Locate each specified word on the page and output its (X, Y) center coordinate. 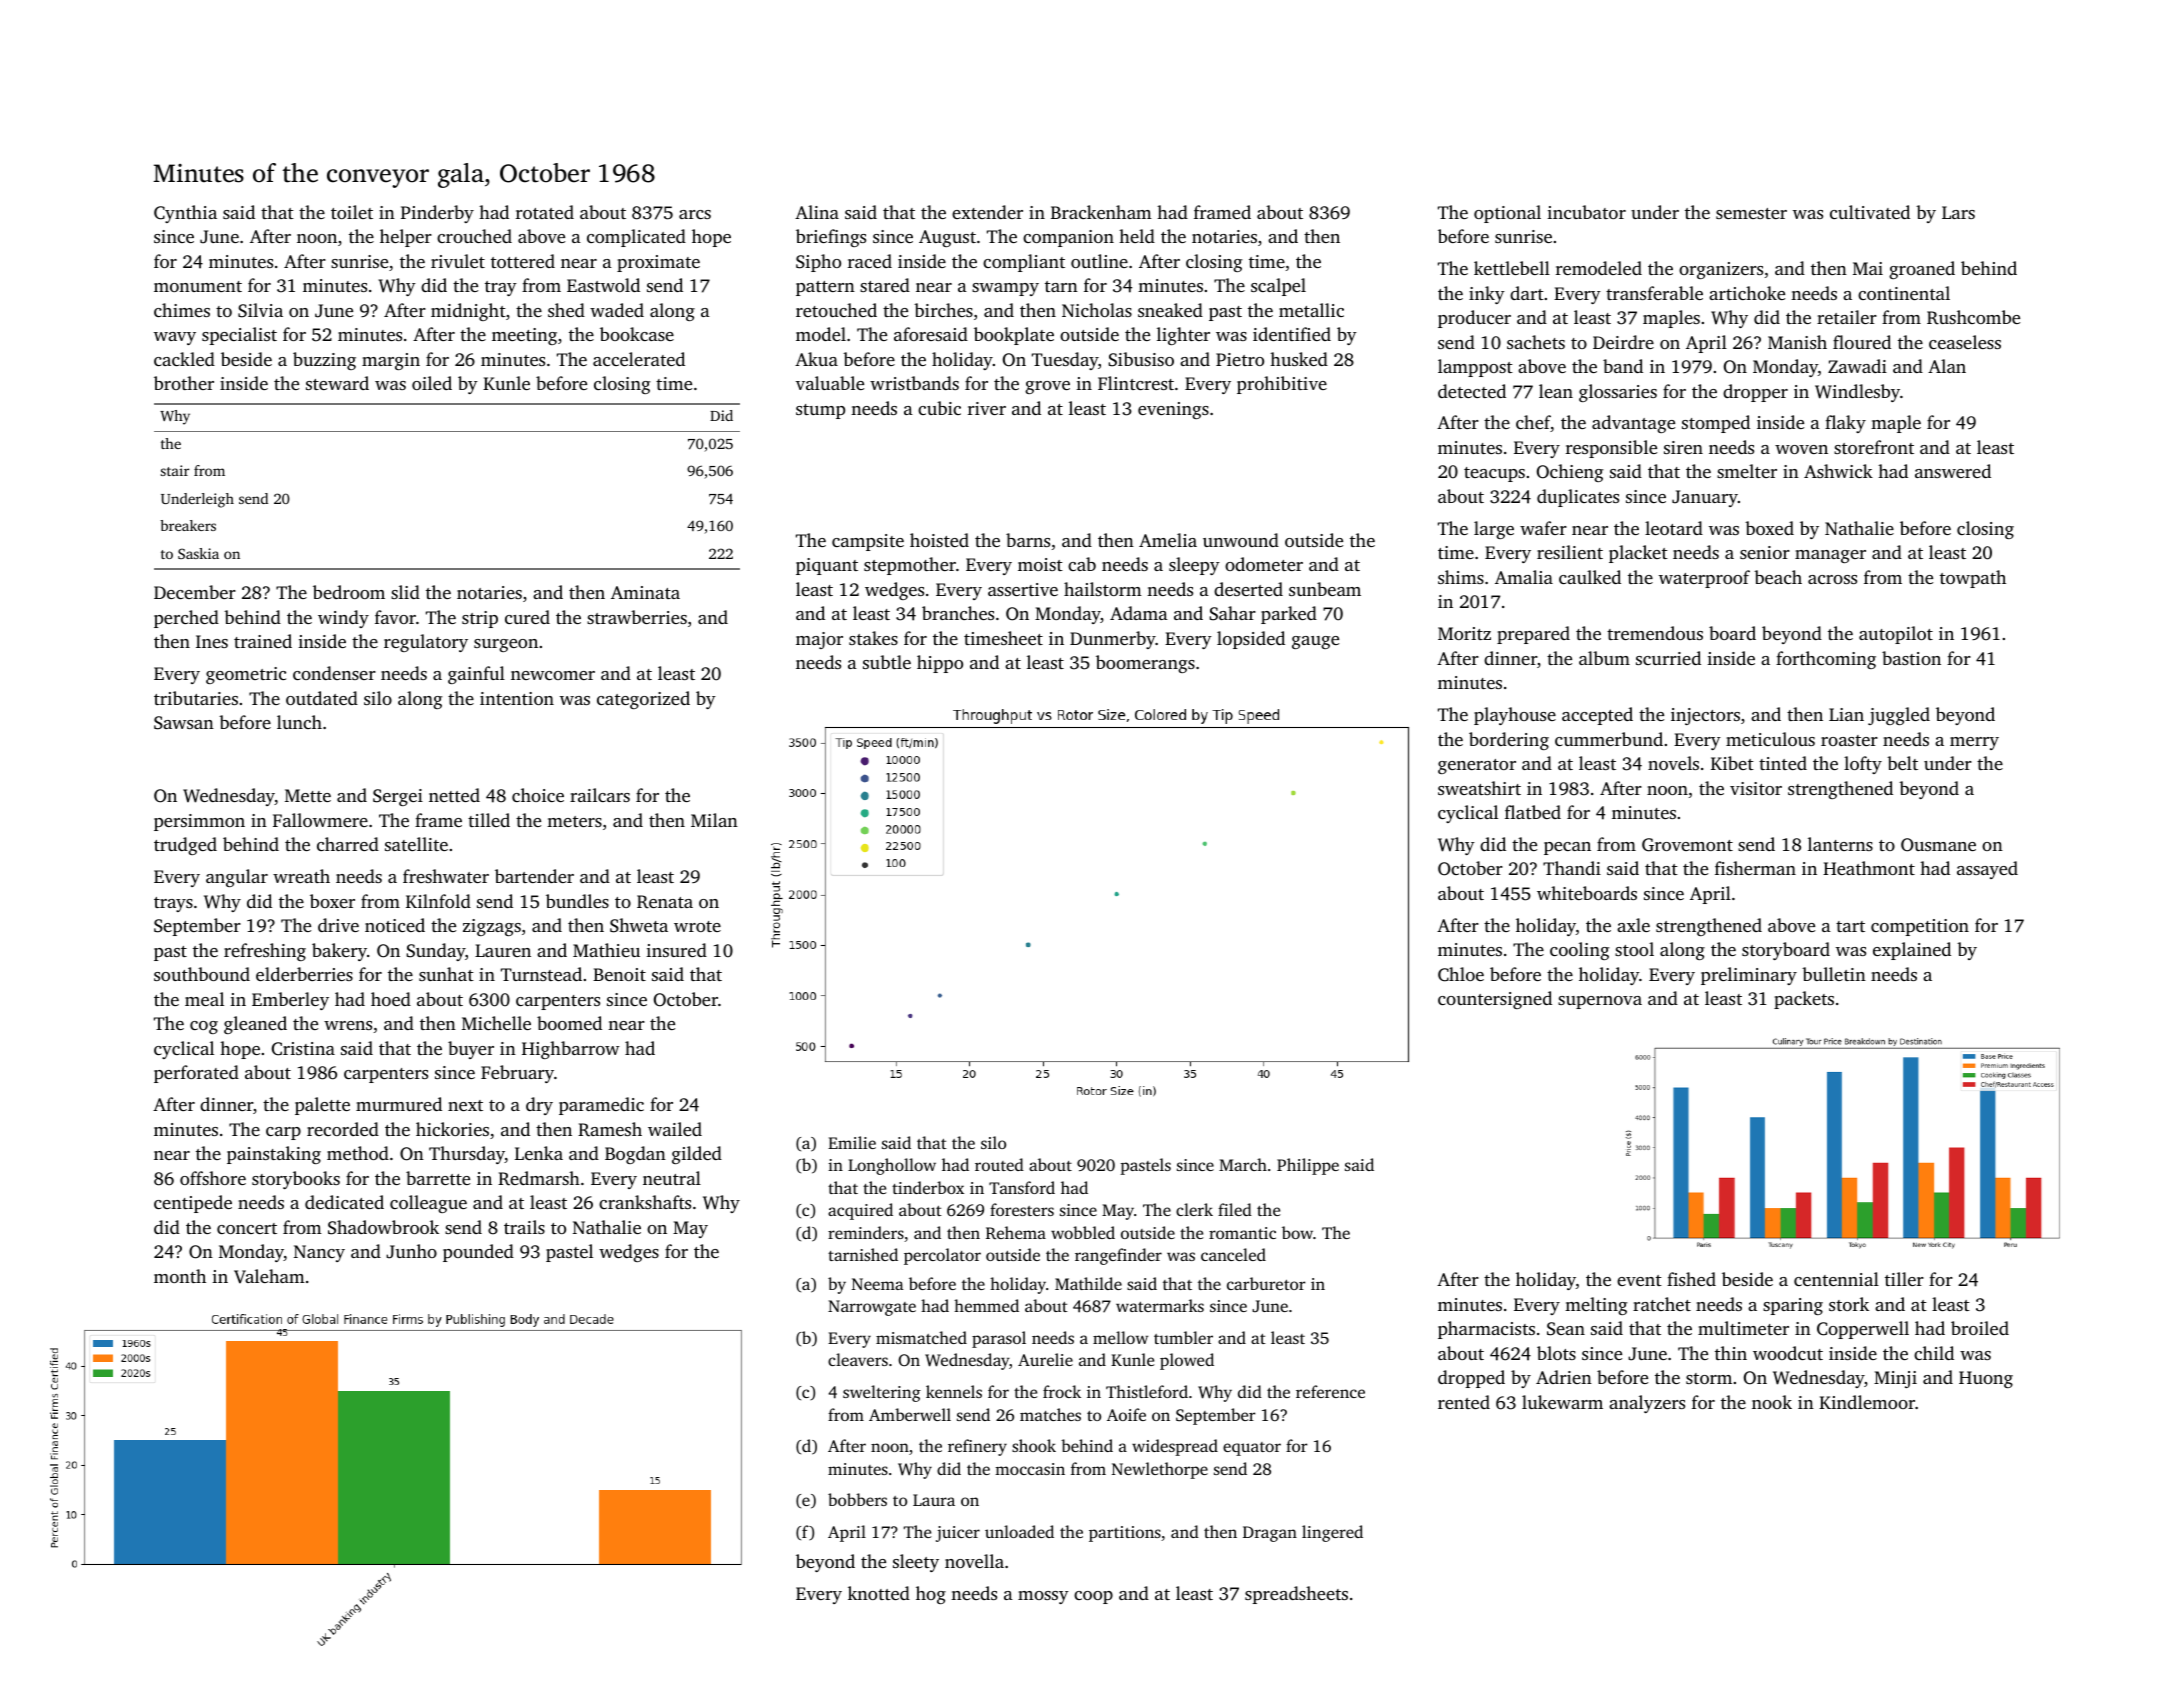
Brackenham (1101, 212)
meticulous (1770, 739)
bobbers (857, 1499)
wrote (697, 926)
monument (198, 286)
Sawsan (184, 723)
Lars (1958, 212)
